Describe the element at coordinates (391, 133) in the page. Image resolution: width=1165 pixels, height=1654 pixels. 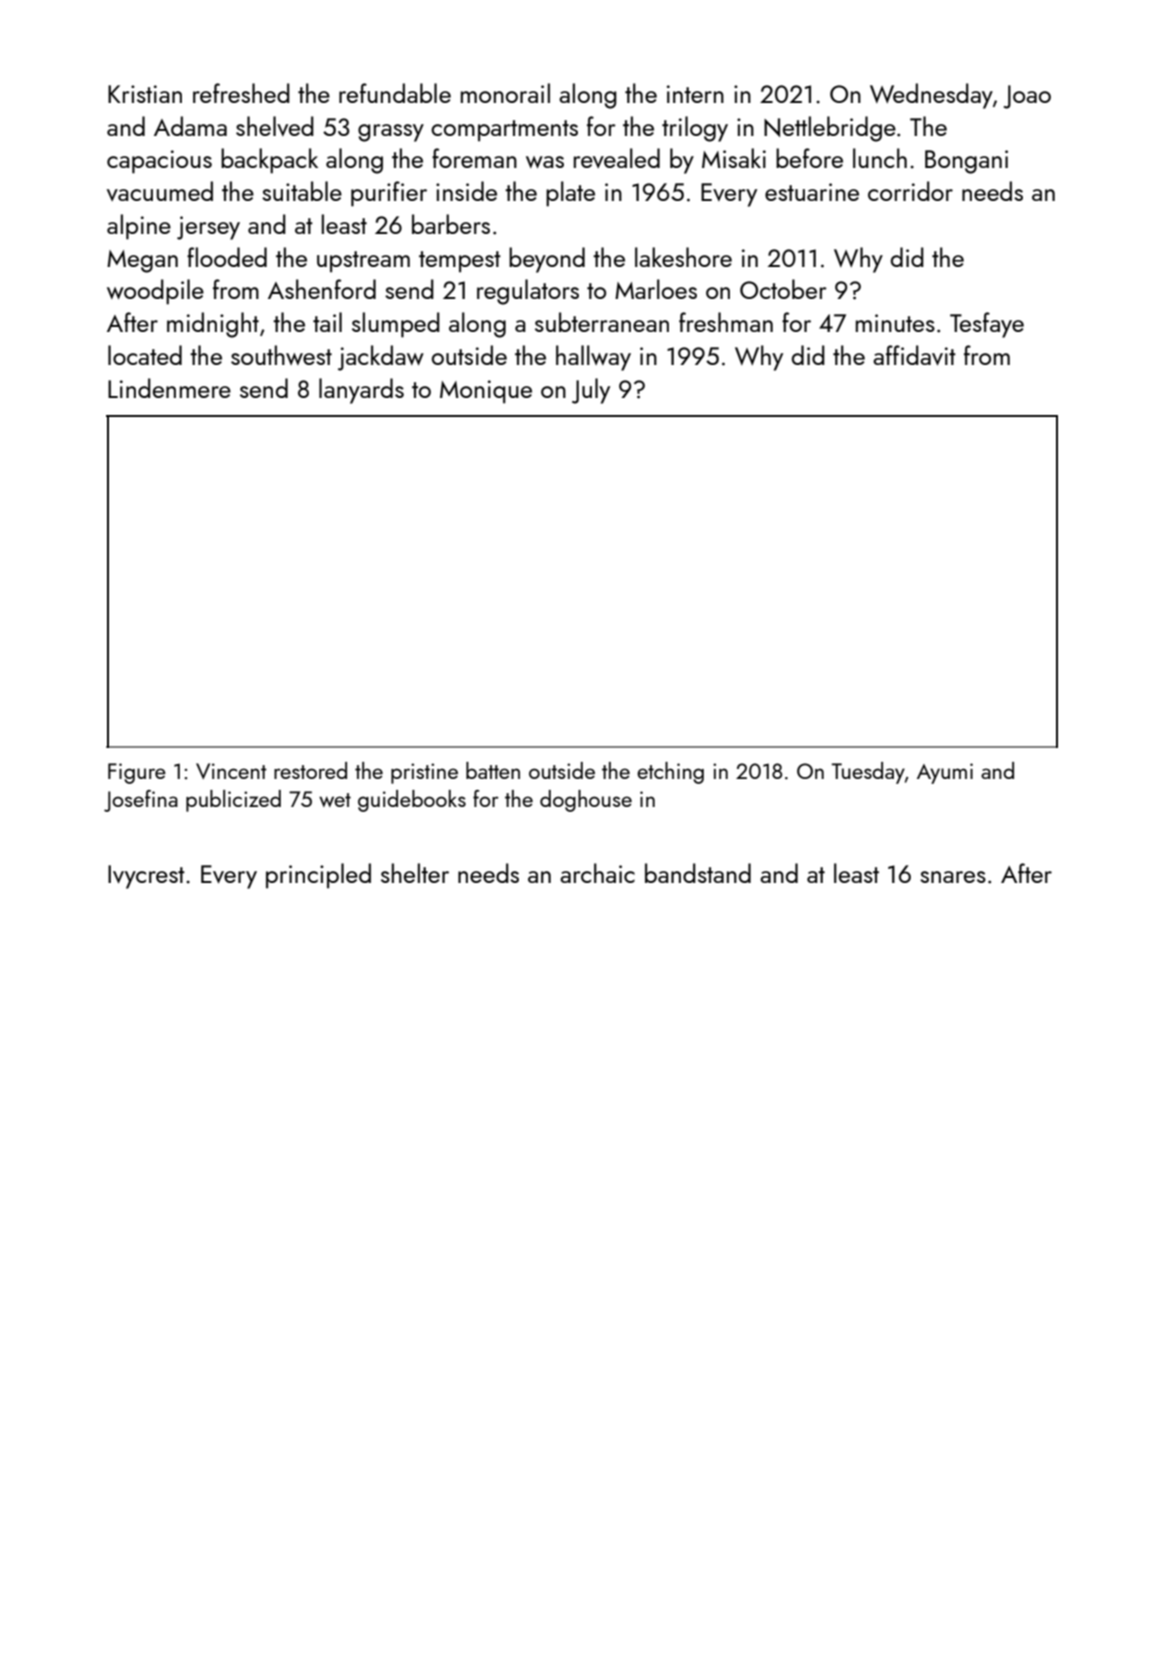
I see `grassy` at that location.
